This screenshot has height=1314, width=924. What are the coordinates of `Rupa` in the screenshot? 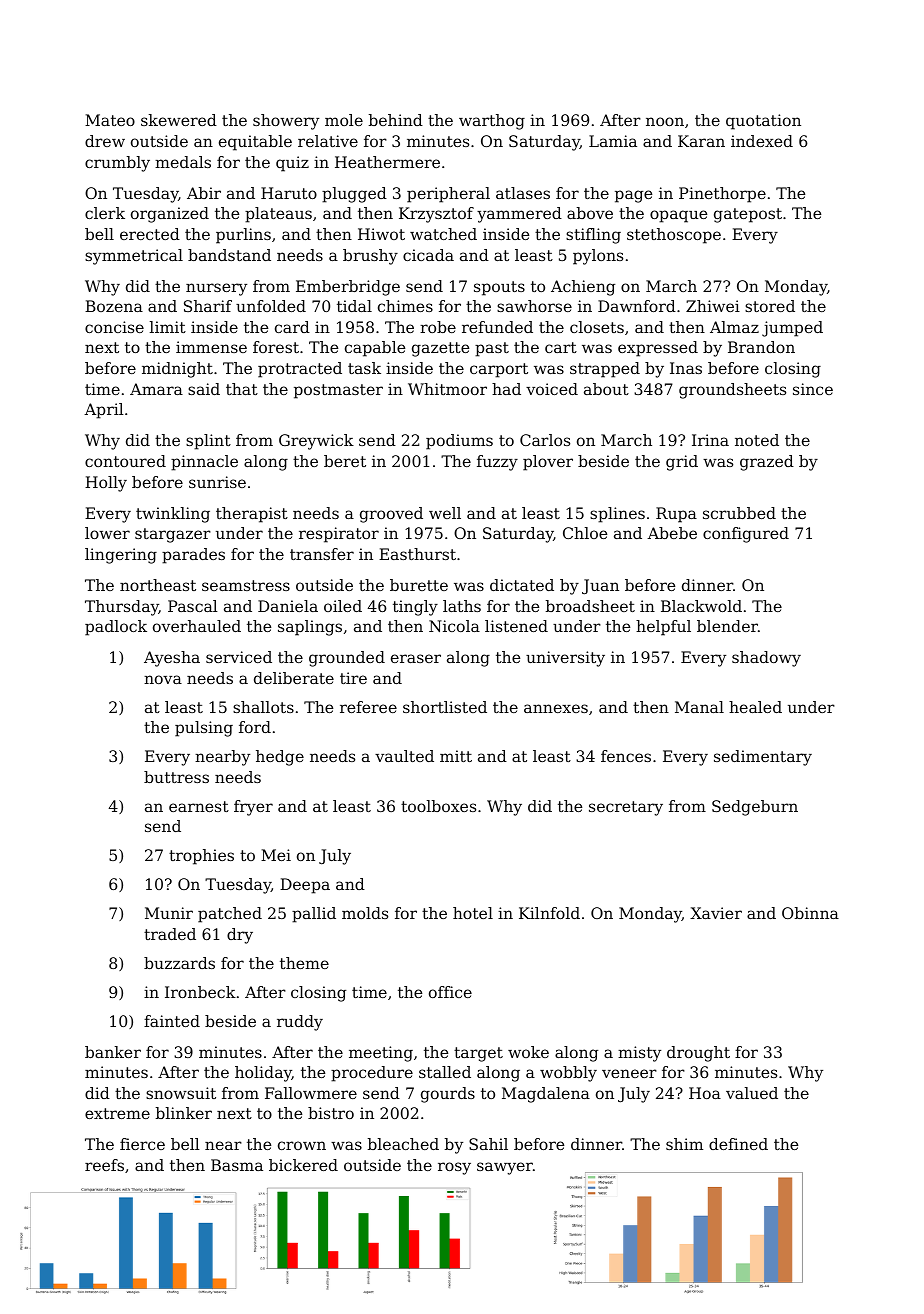 It's located at (676, 515).
